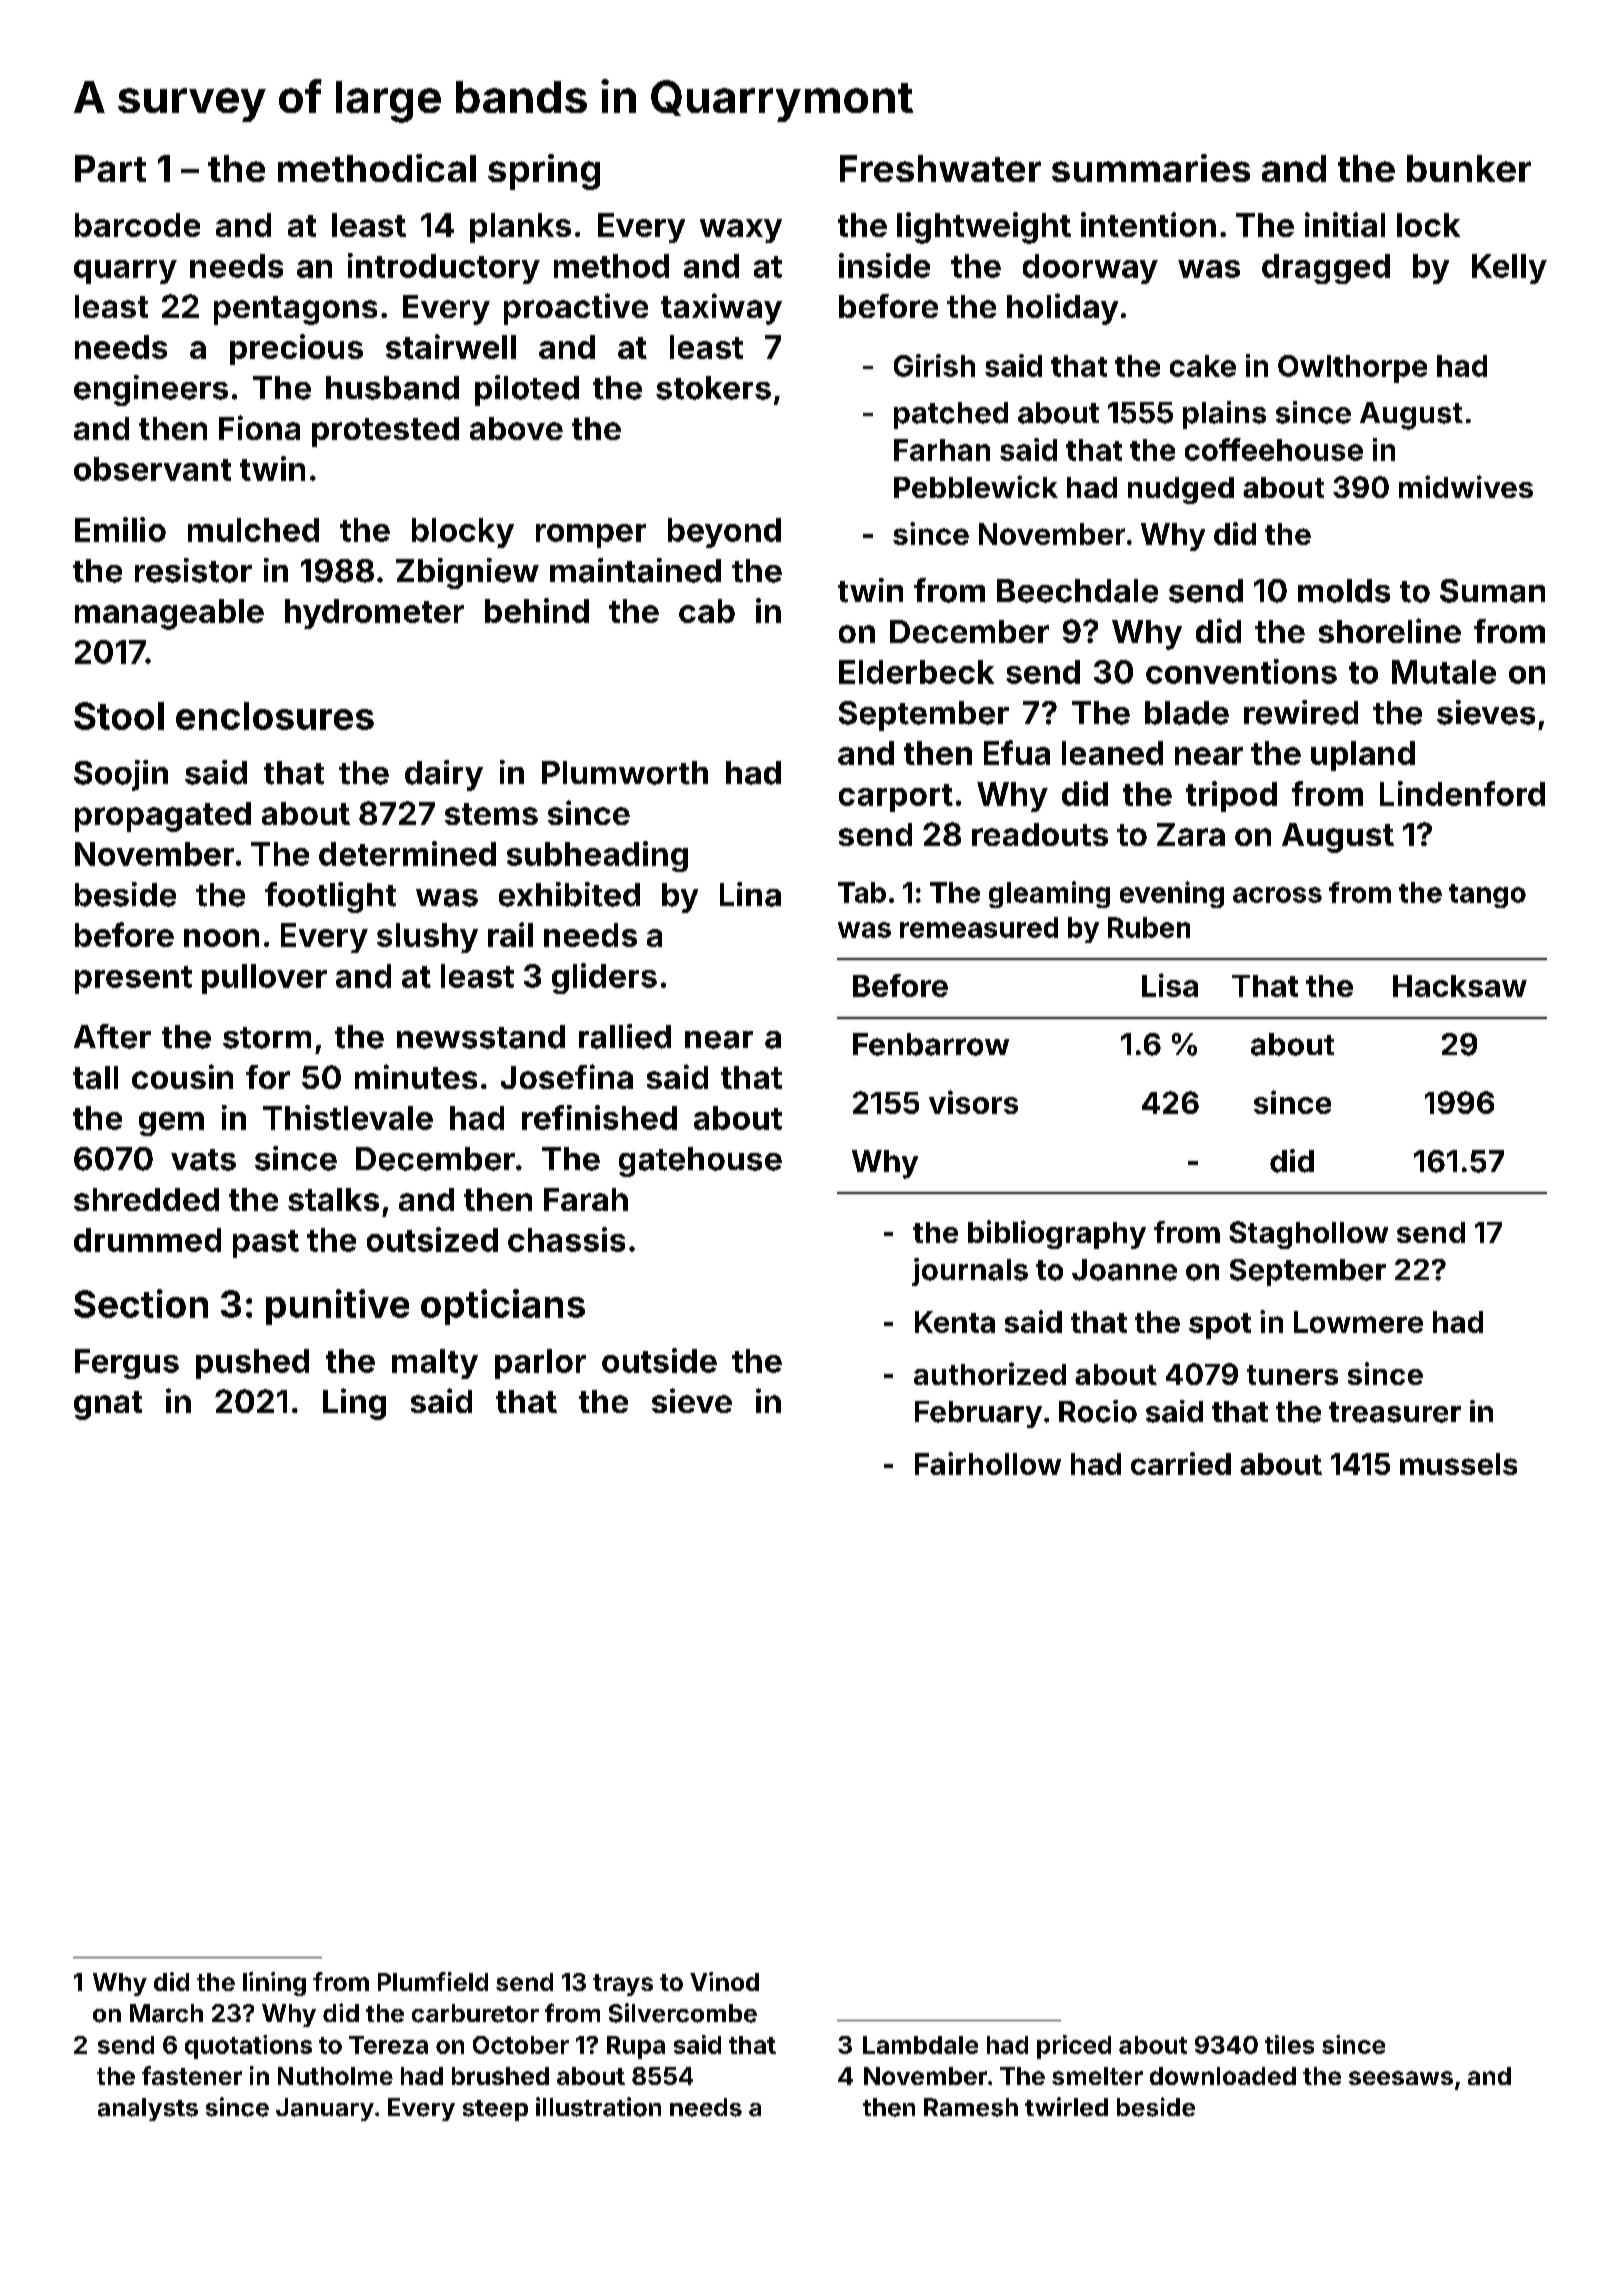 This document has width=1620, height=2292. I want to click on stairwell, so click(451, 346).
